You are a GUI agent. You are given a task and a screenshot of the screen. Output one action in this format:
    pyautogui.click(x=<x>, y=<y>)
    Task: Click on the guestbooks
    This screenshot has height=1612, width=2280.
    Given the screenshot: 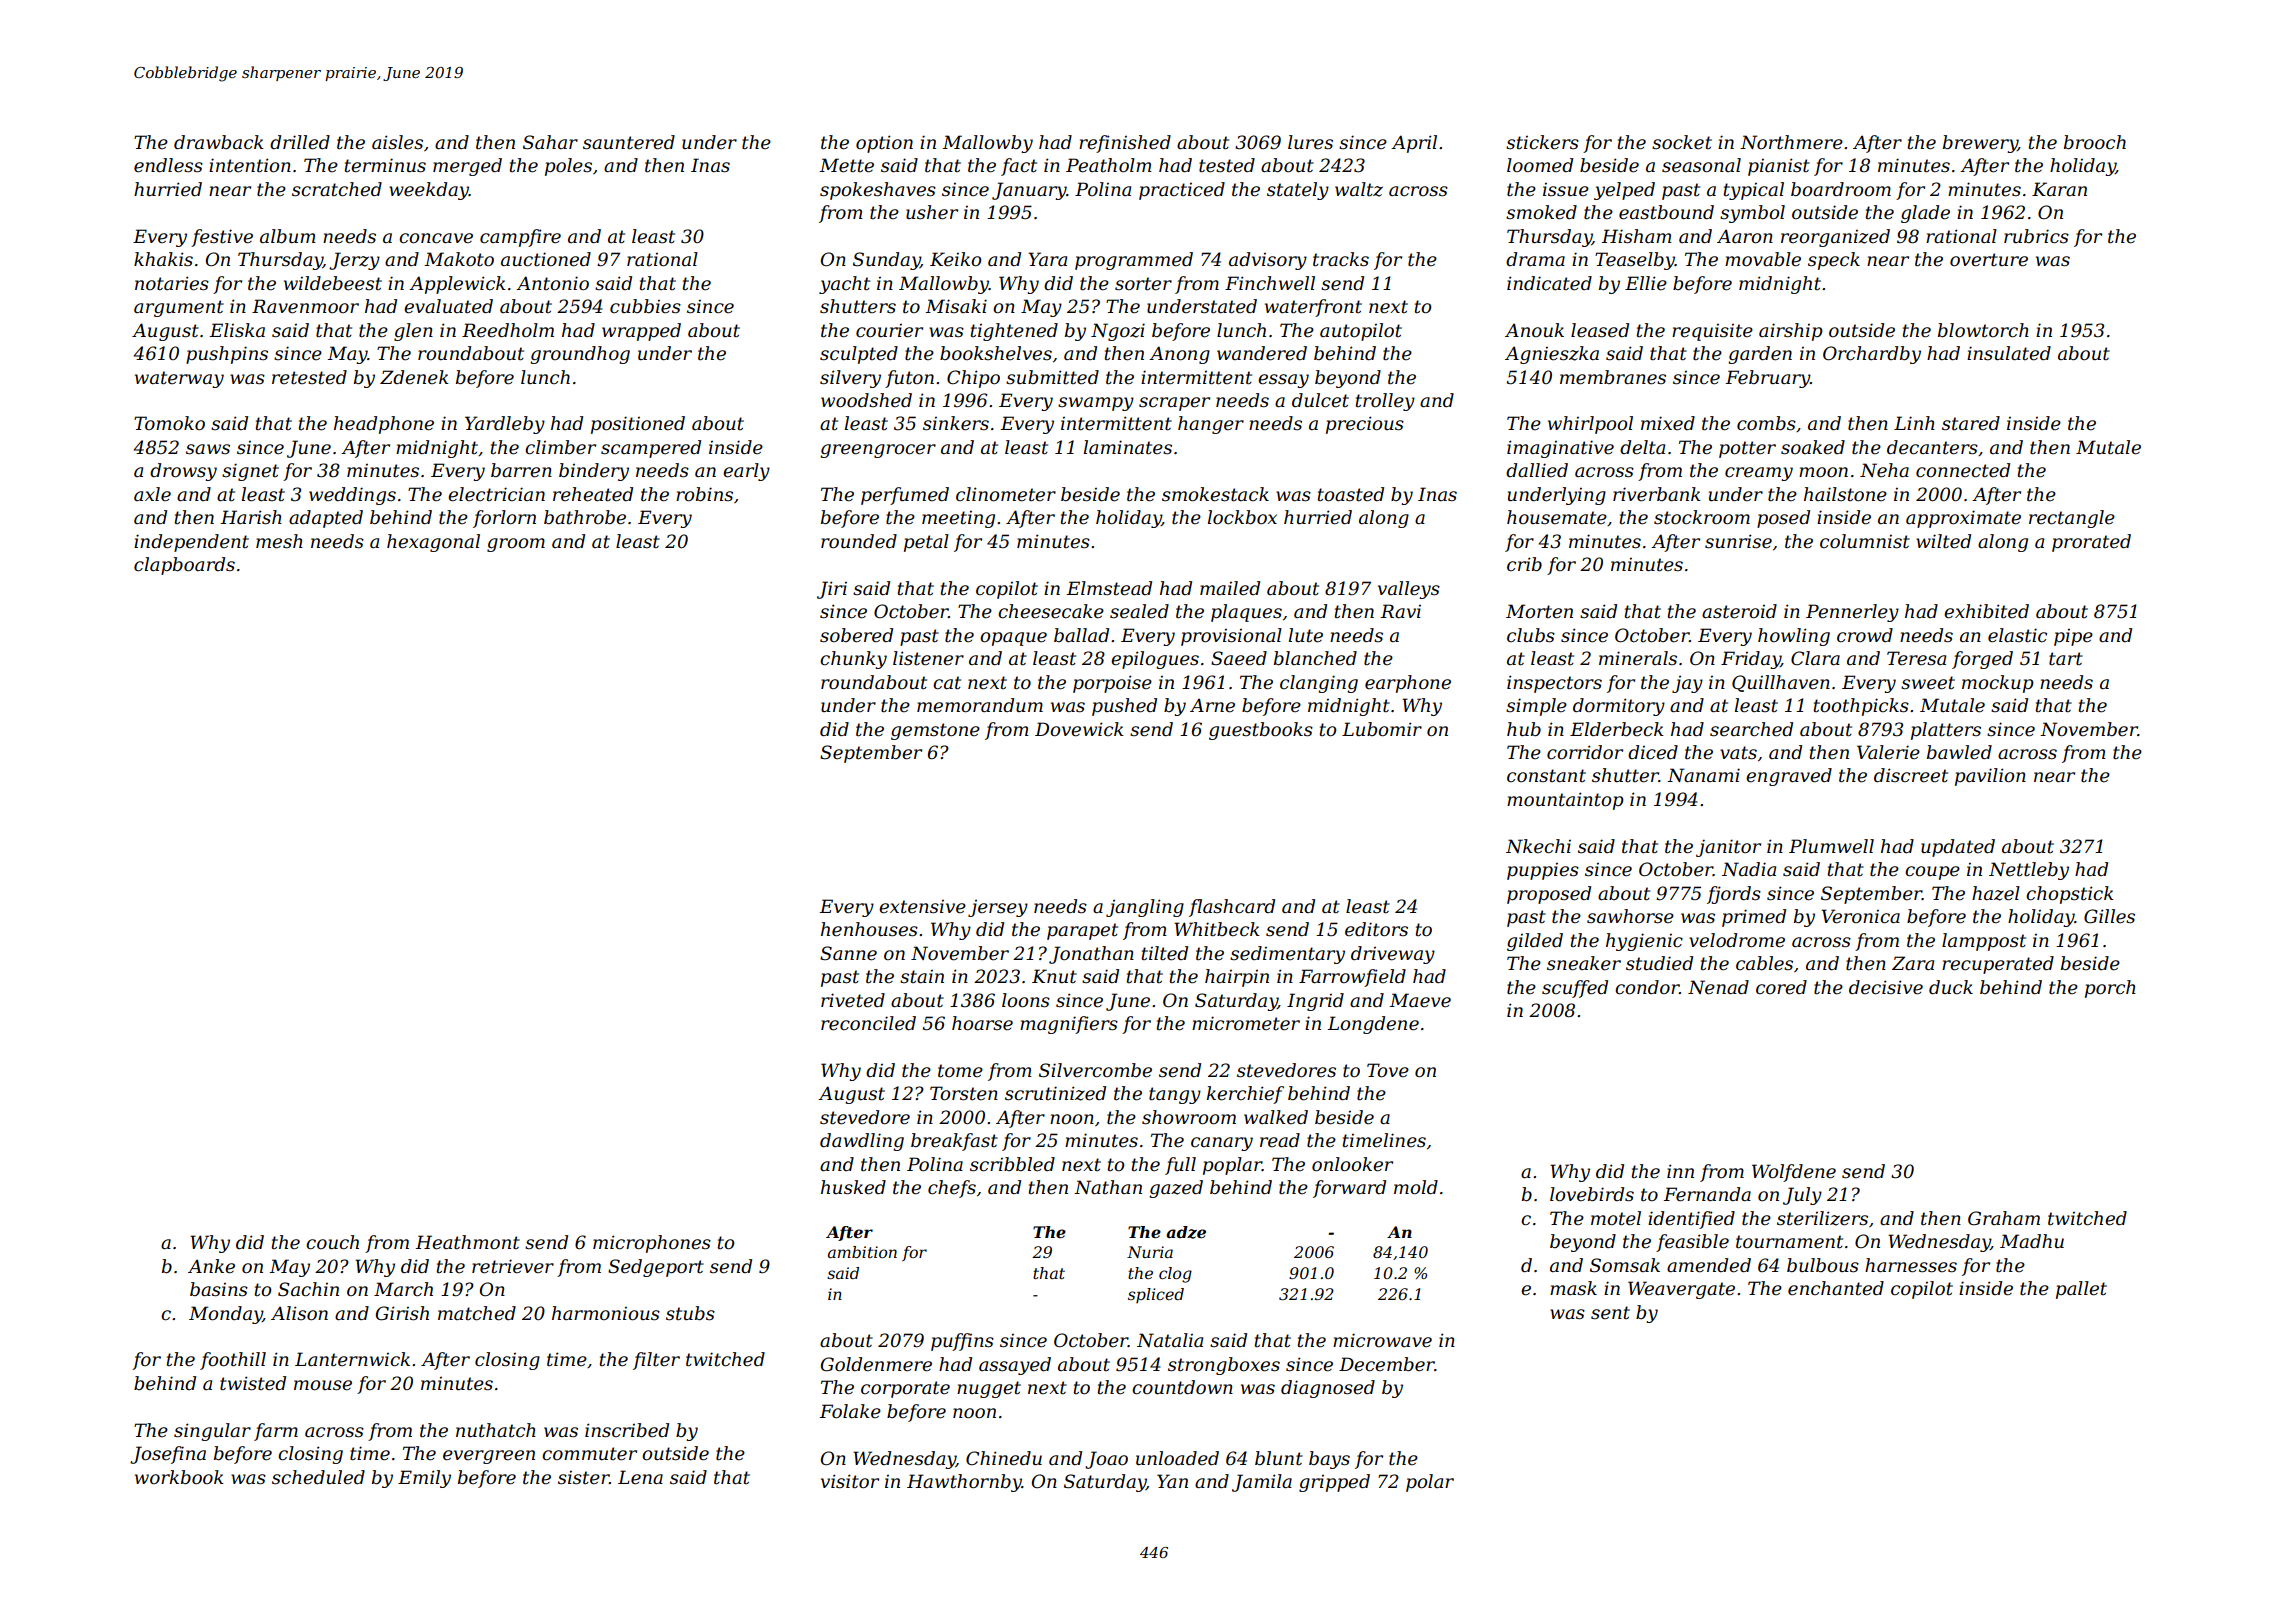 What is the action you would take?
    pyautogui.click(x=1261, y=731)
